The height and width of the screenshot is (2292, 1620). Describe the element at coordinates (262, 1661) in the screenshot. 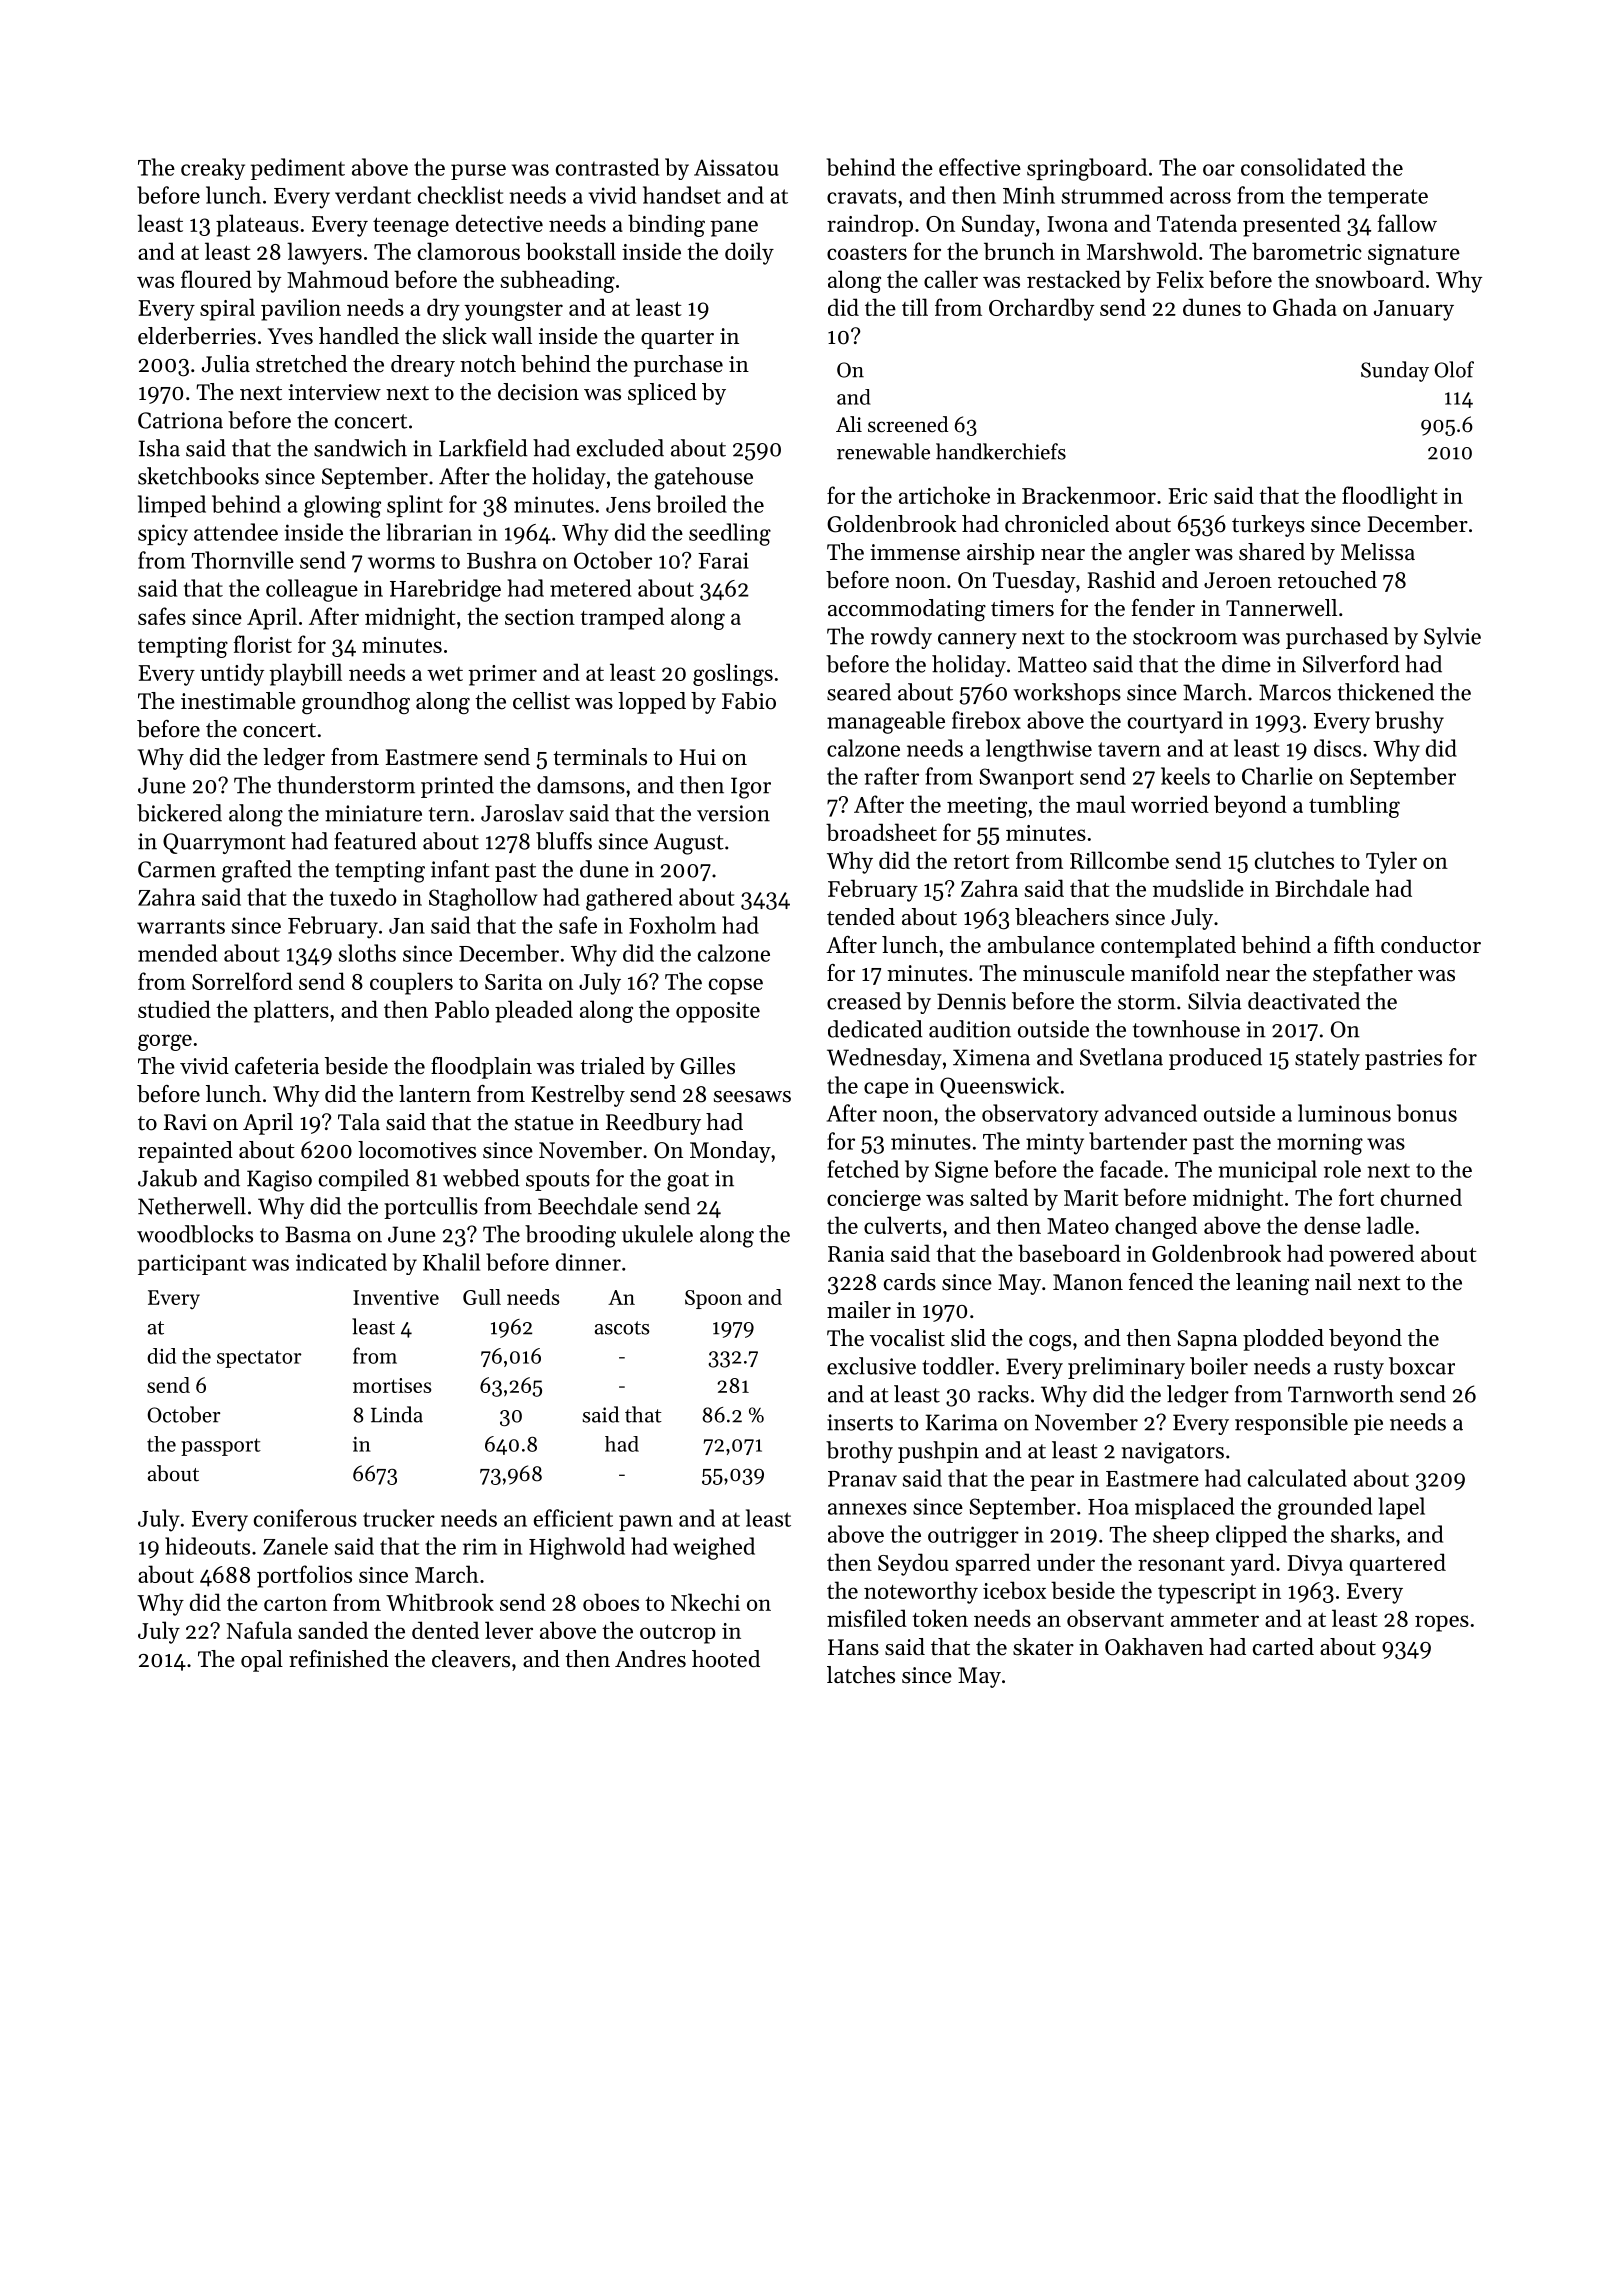

I see `opal` at that location.
